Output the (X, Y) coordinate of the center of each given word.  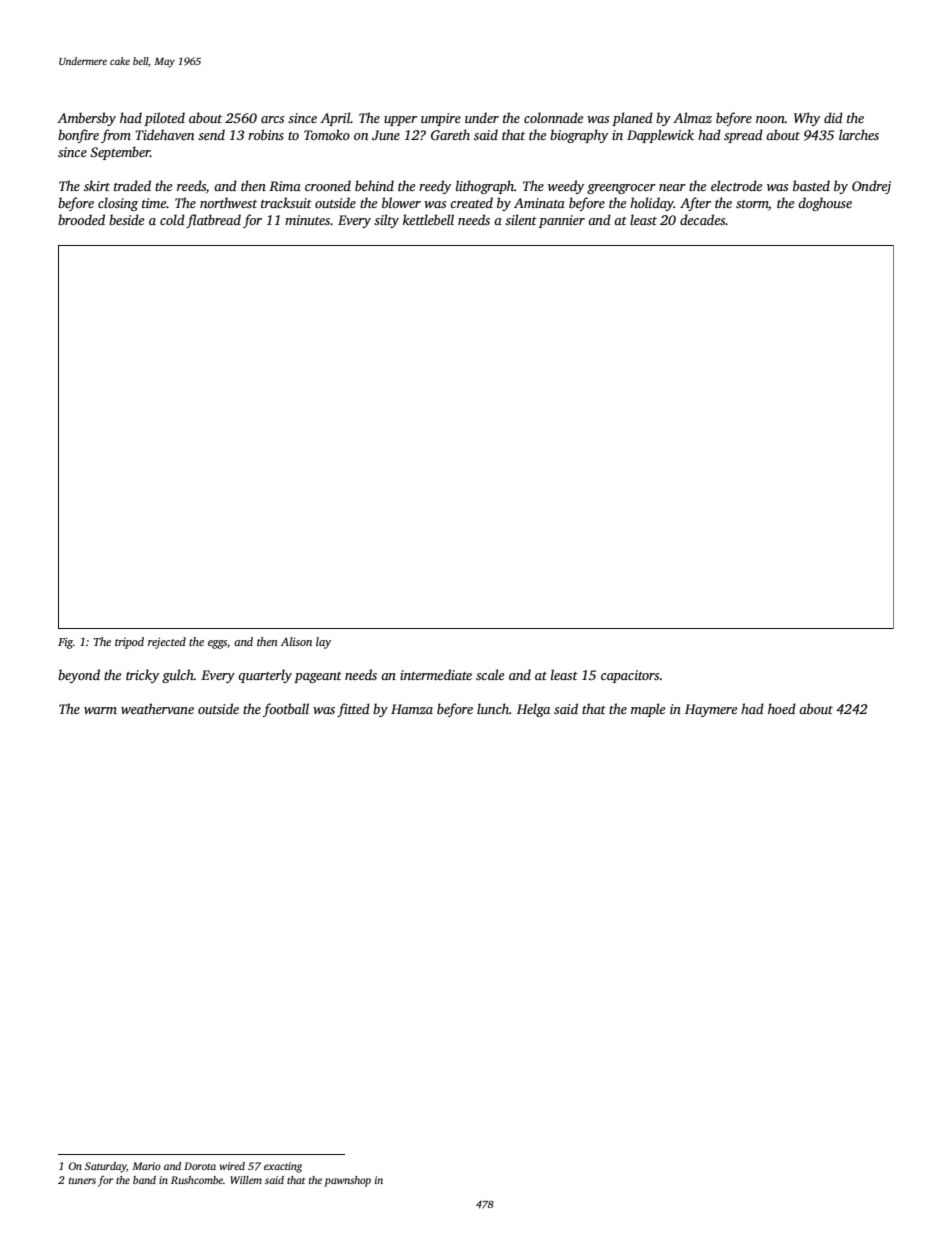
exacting (283, 1167)
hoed (782, 708)
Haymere (711, 710)
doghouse (825, 204)
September (120, 153)
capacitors (630, 676)
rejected (167, 643)
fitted (353, 710)
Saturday (106, 1167)
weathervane (157, 708)
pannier (562, 221)
